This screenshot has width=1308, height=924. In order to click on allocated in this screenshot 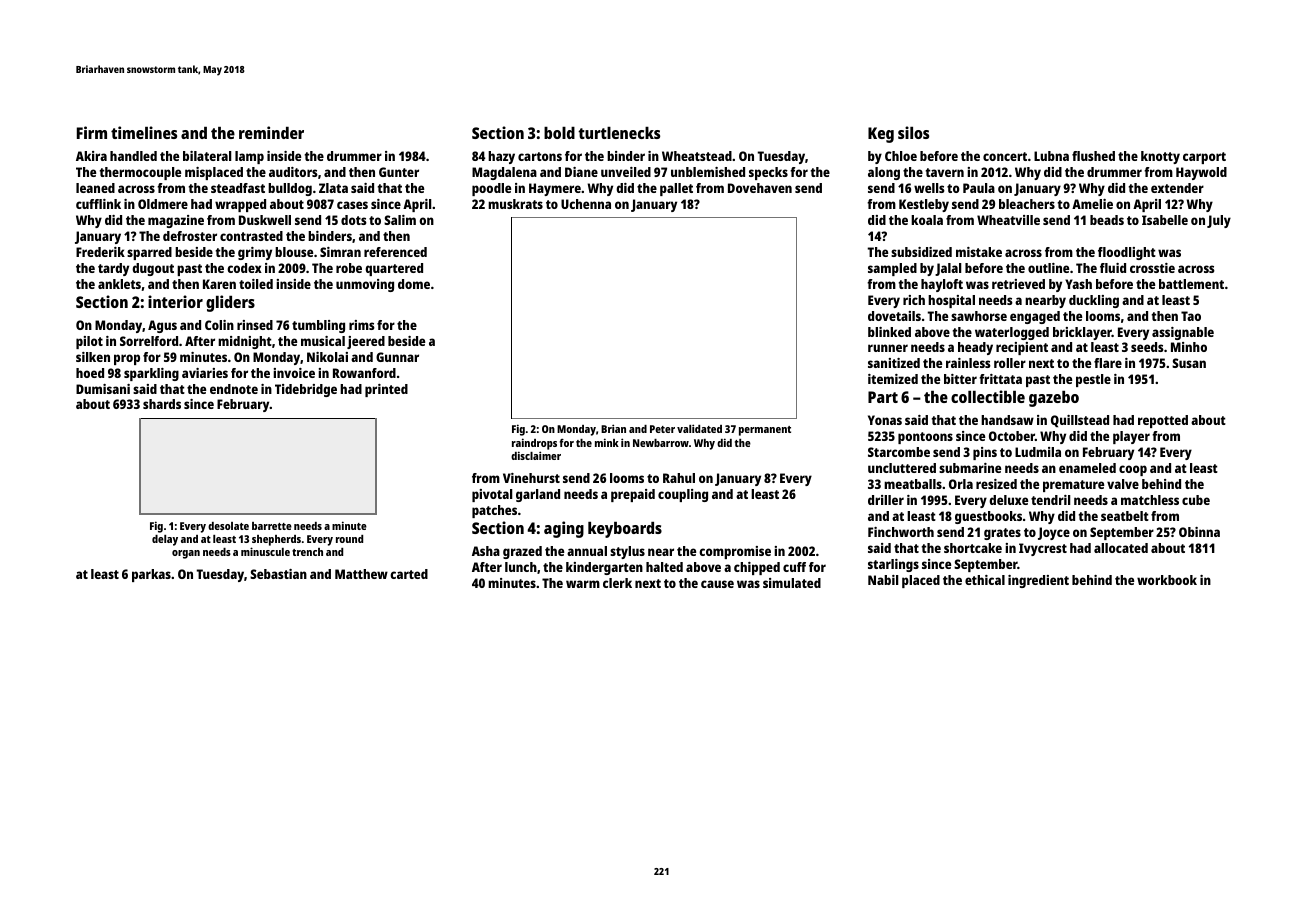, I will do `click(1121, 548)`.
